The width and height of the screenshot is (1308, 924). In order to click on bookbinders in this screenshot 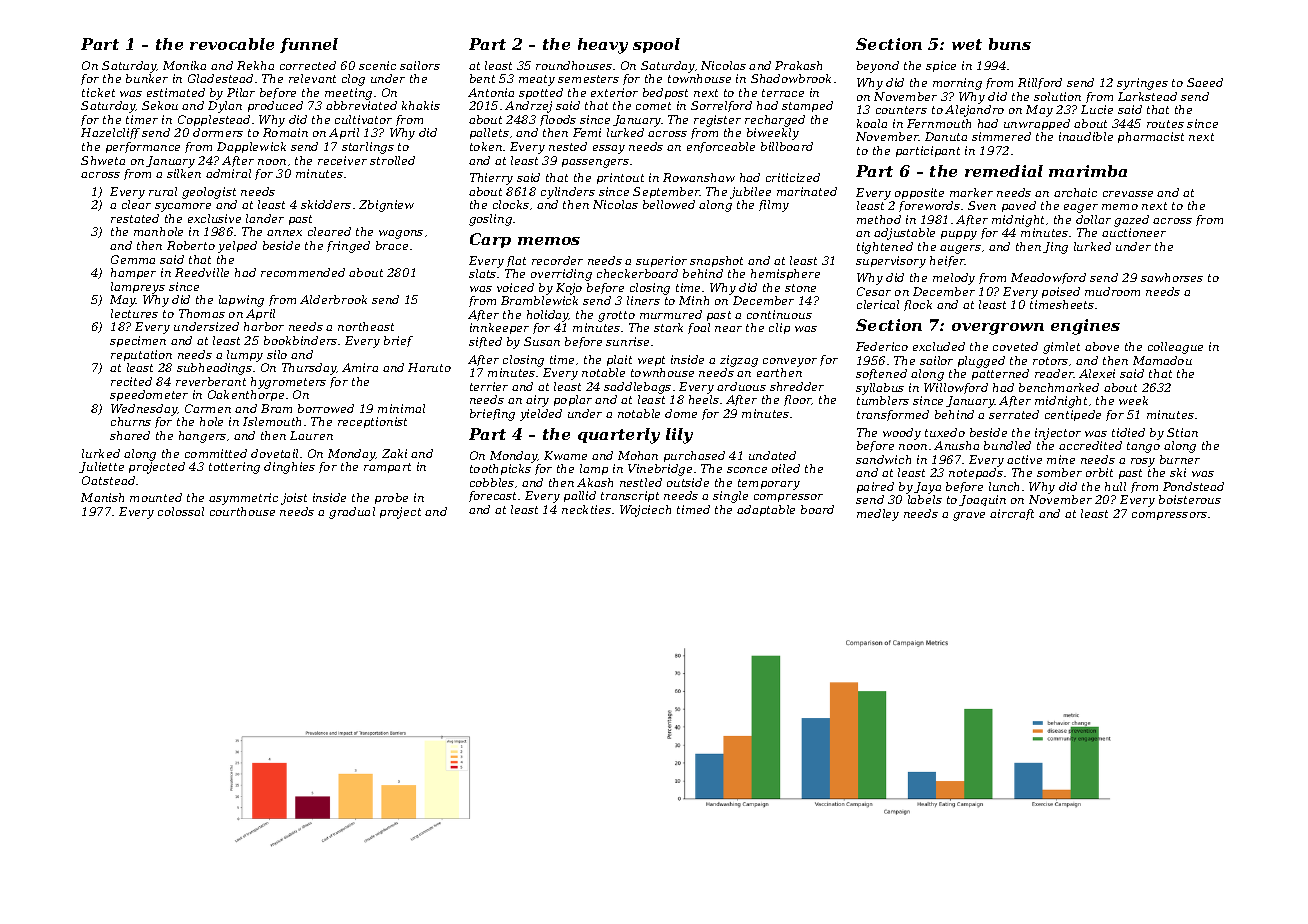, I will do `click(300, 340)`.
